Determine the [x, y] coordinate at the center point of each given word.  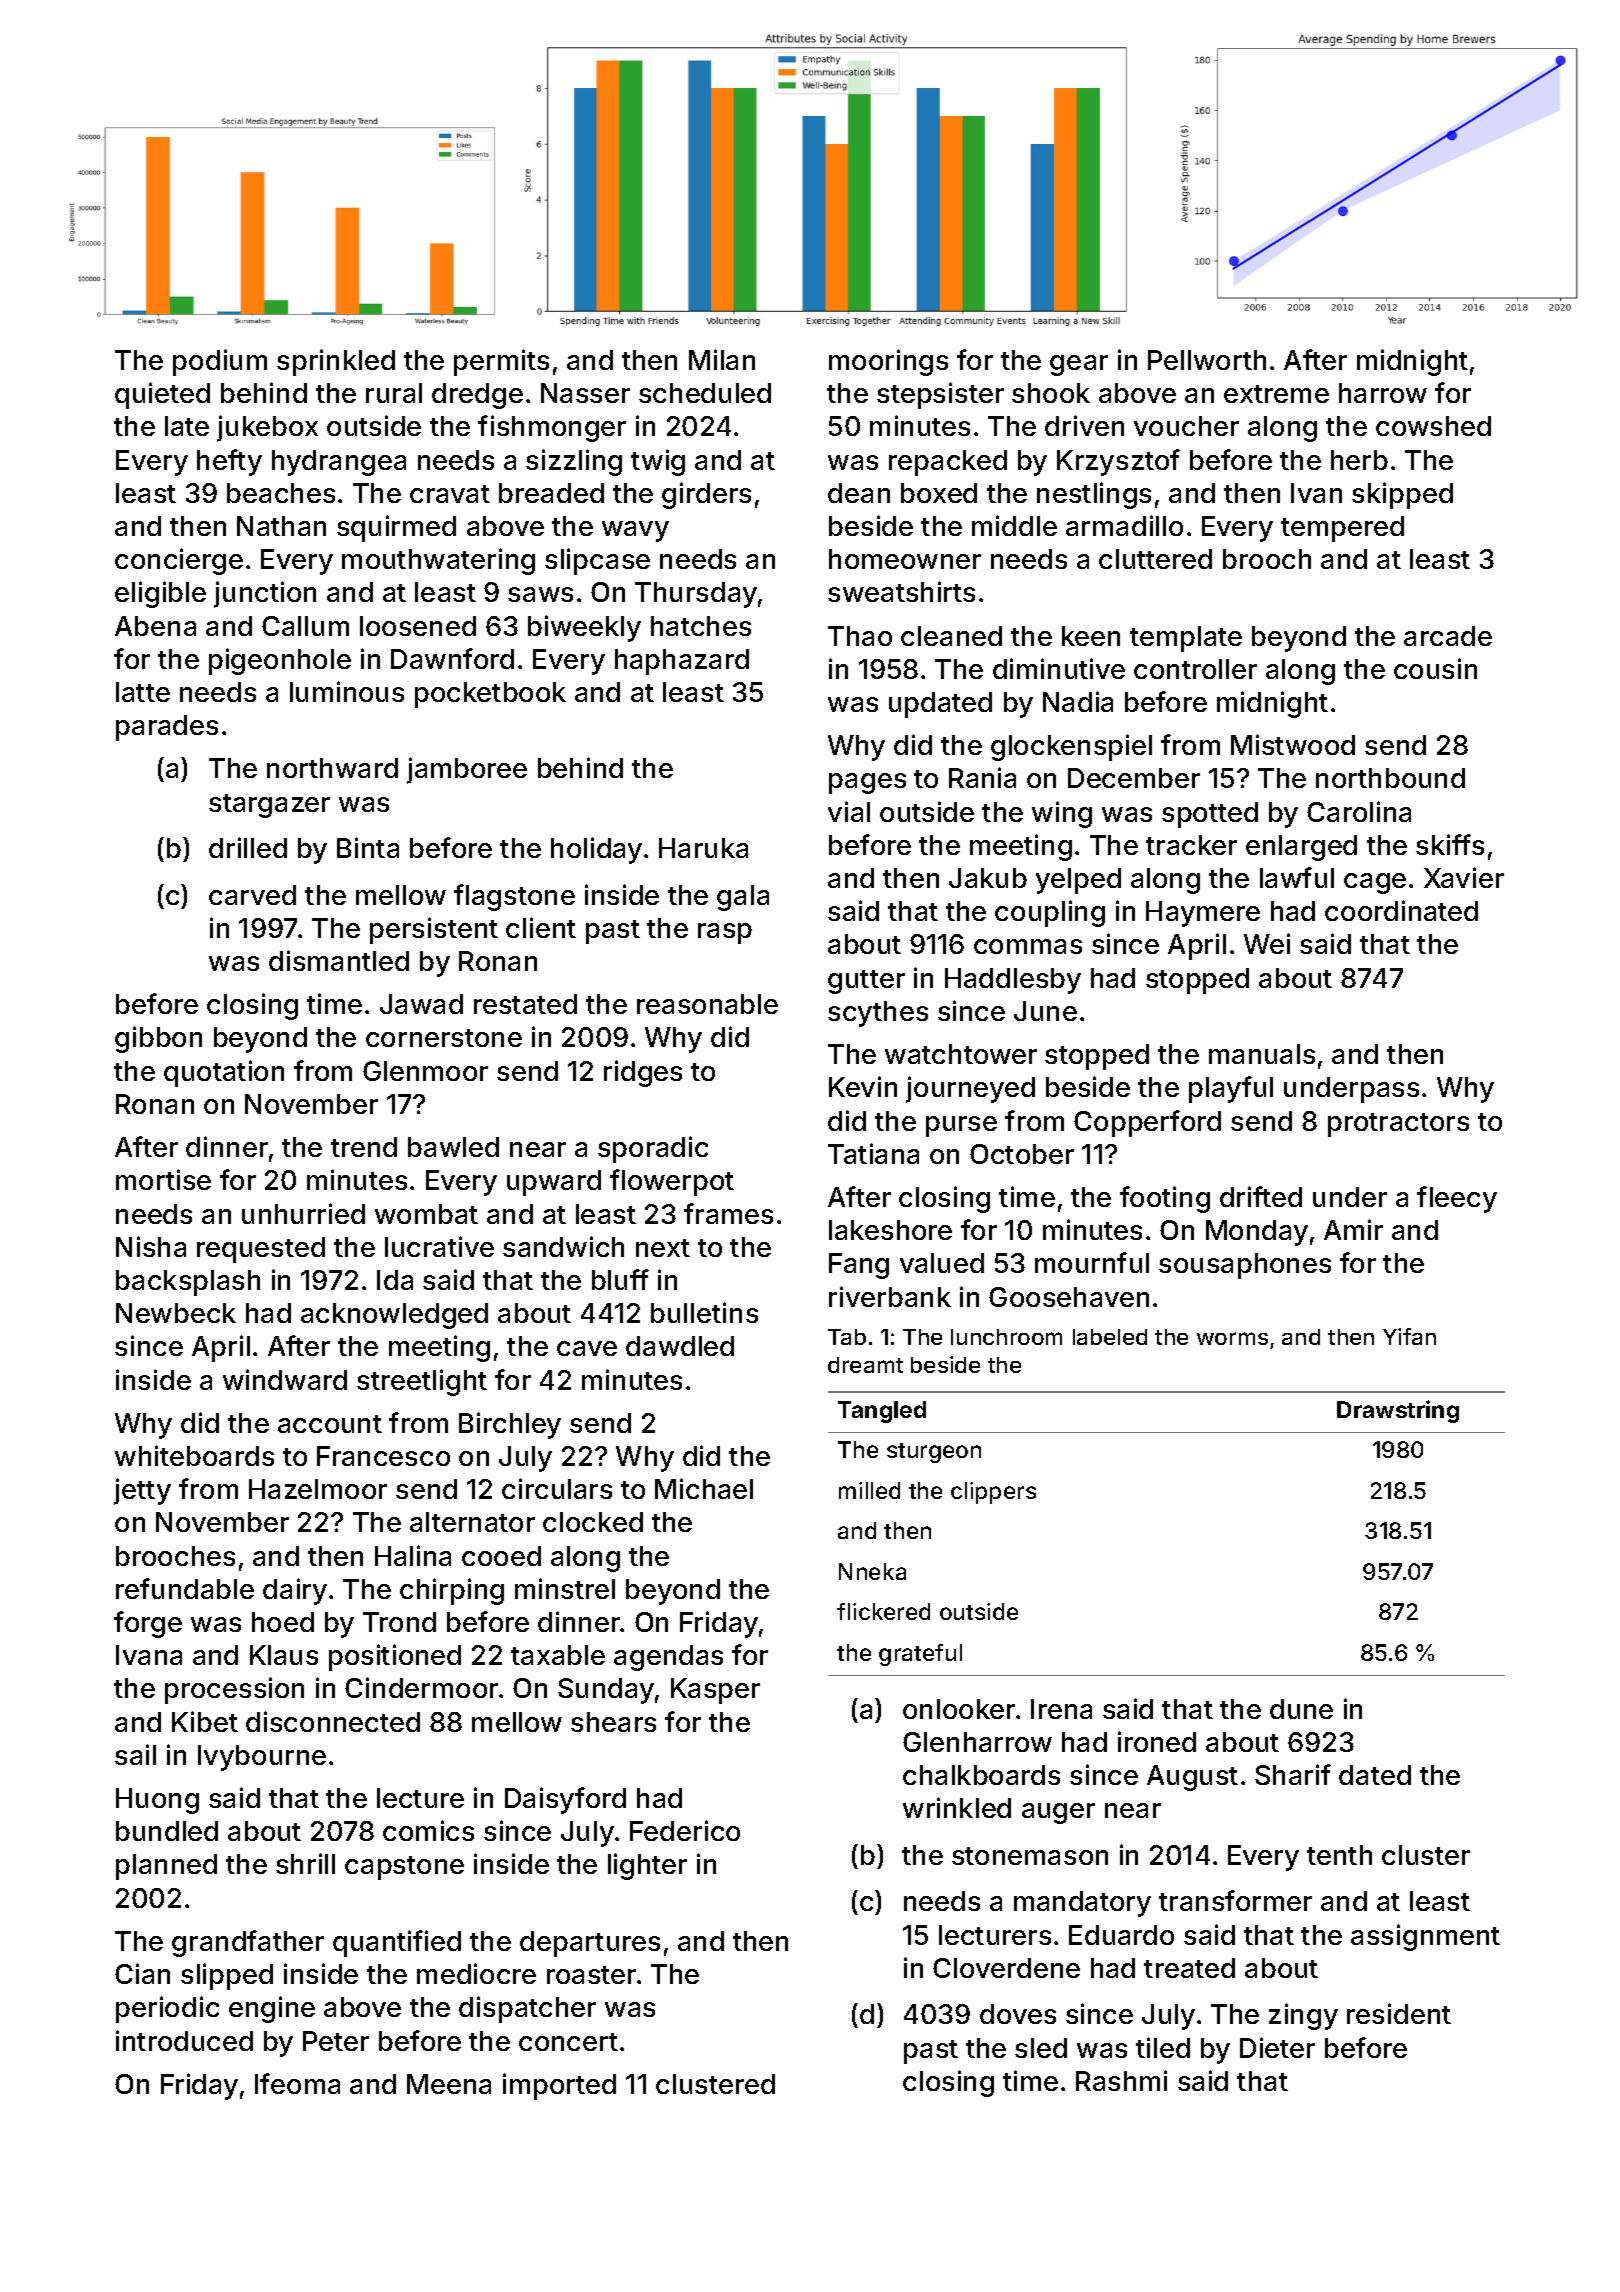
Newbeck [176, 1313]
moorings [888, 362]
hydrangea [339, 463]
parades [167, 728]
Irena [1061, 1709]
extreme [1276, 394]
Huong [157, 1801]
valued [942, 1263]
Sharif [1293, 1774]
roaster [591, 1975]
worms [1232, 1338]
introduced [184, 2040]
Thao [860, 636]
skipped [1402, 495]
